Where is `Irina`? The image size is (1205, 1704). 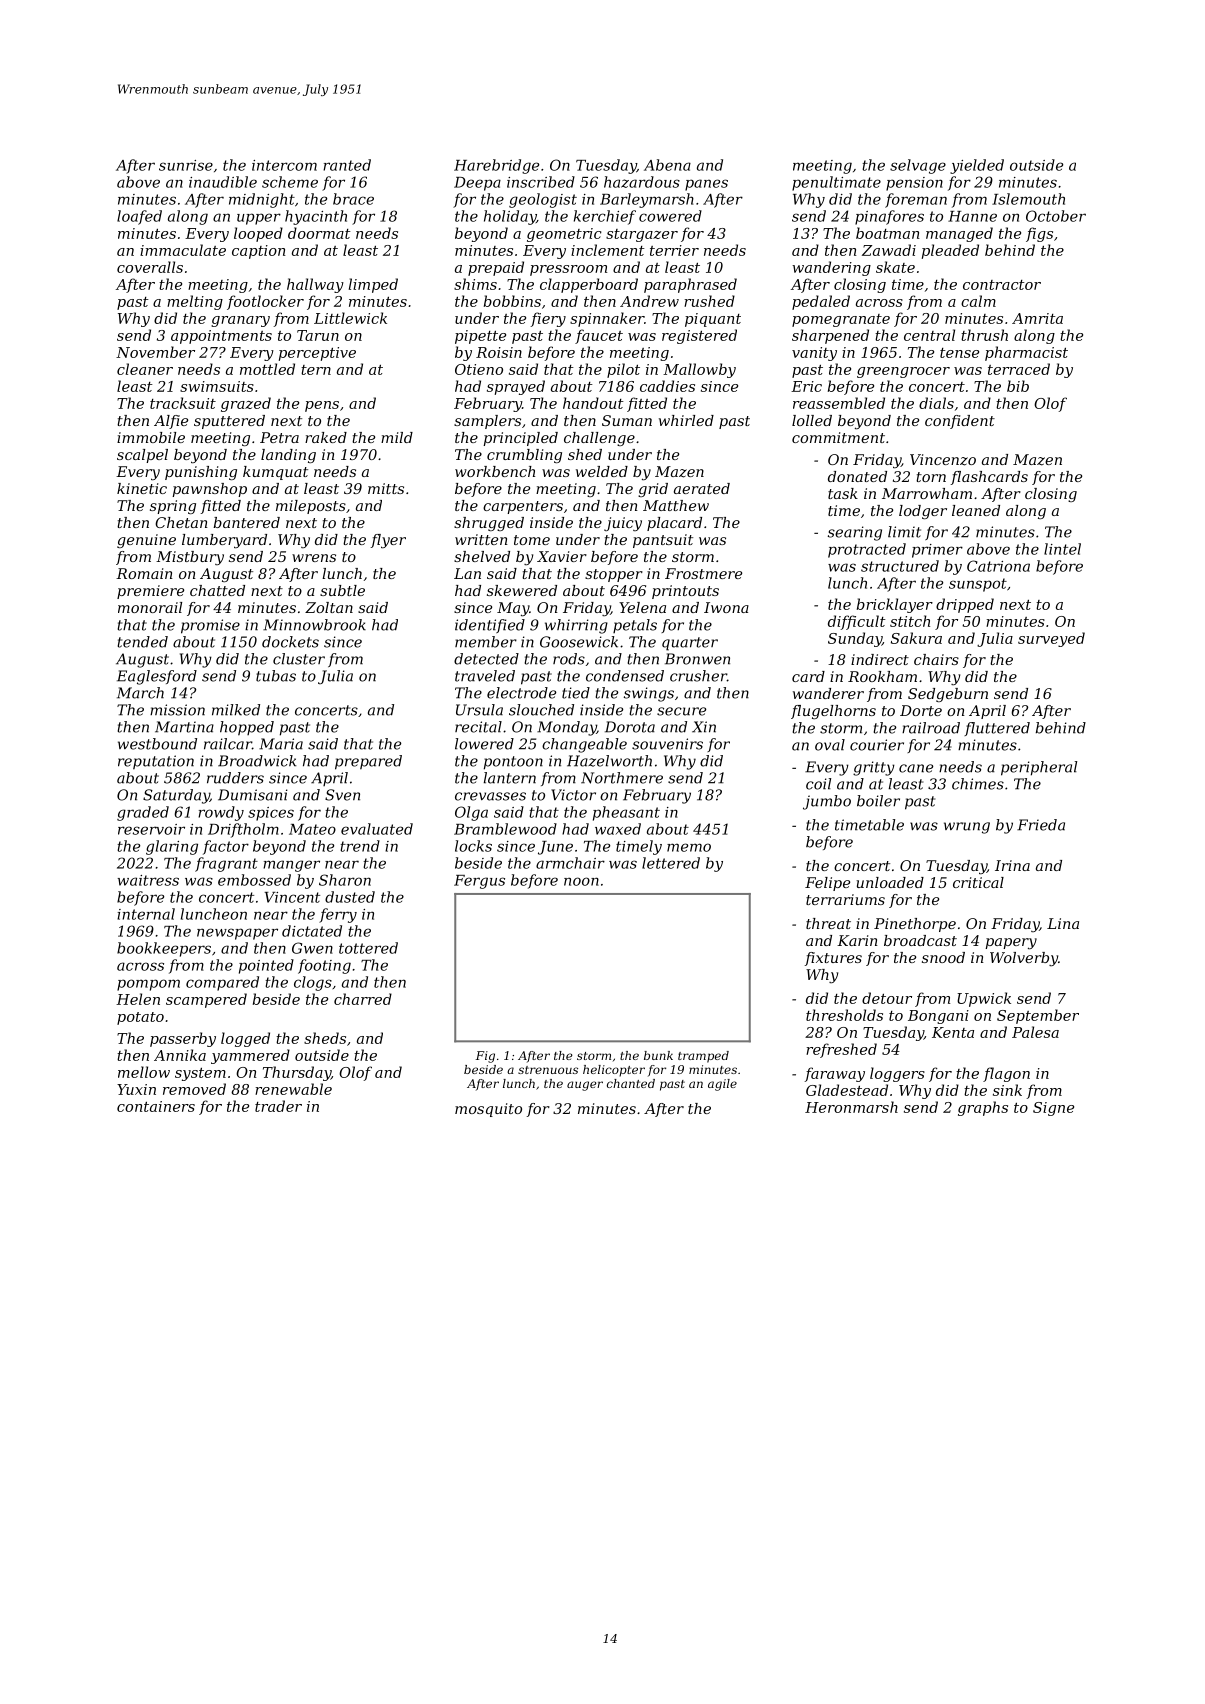 Irina is located at coordinates (1012, 865).
